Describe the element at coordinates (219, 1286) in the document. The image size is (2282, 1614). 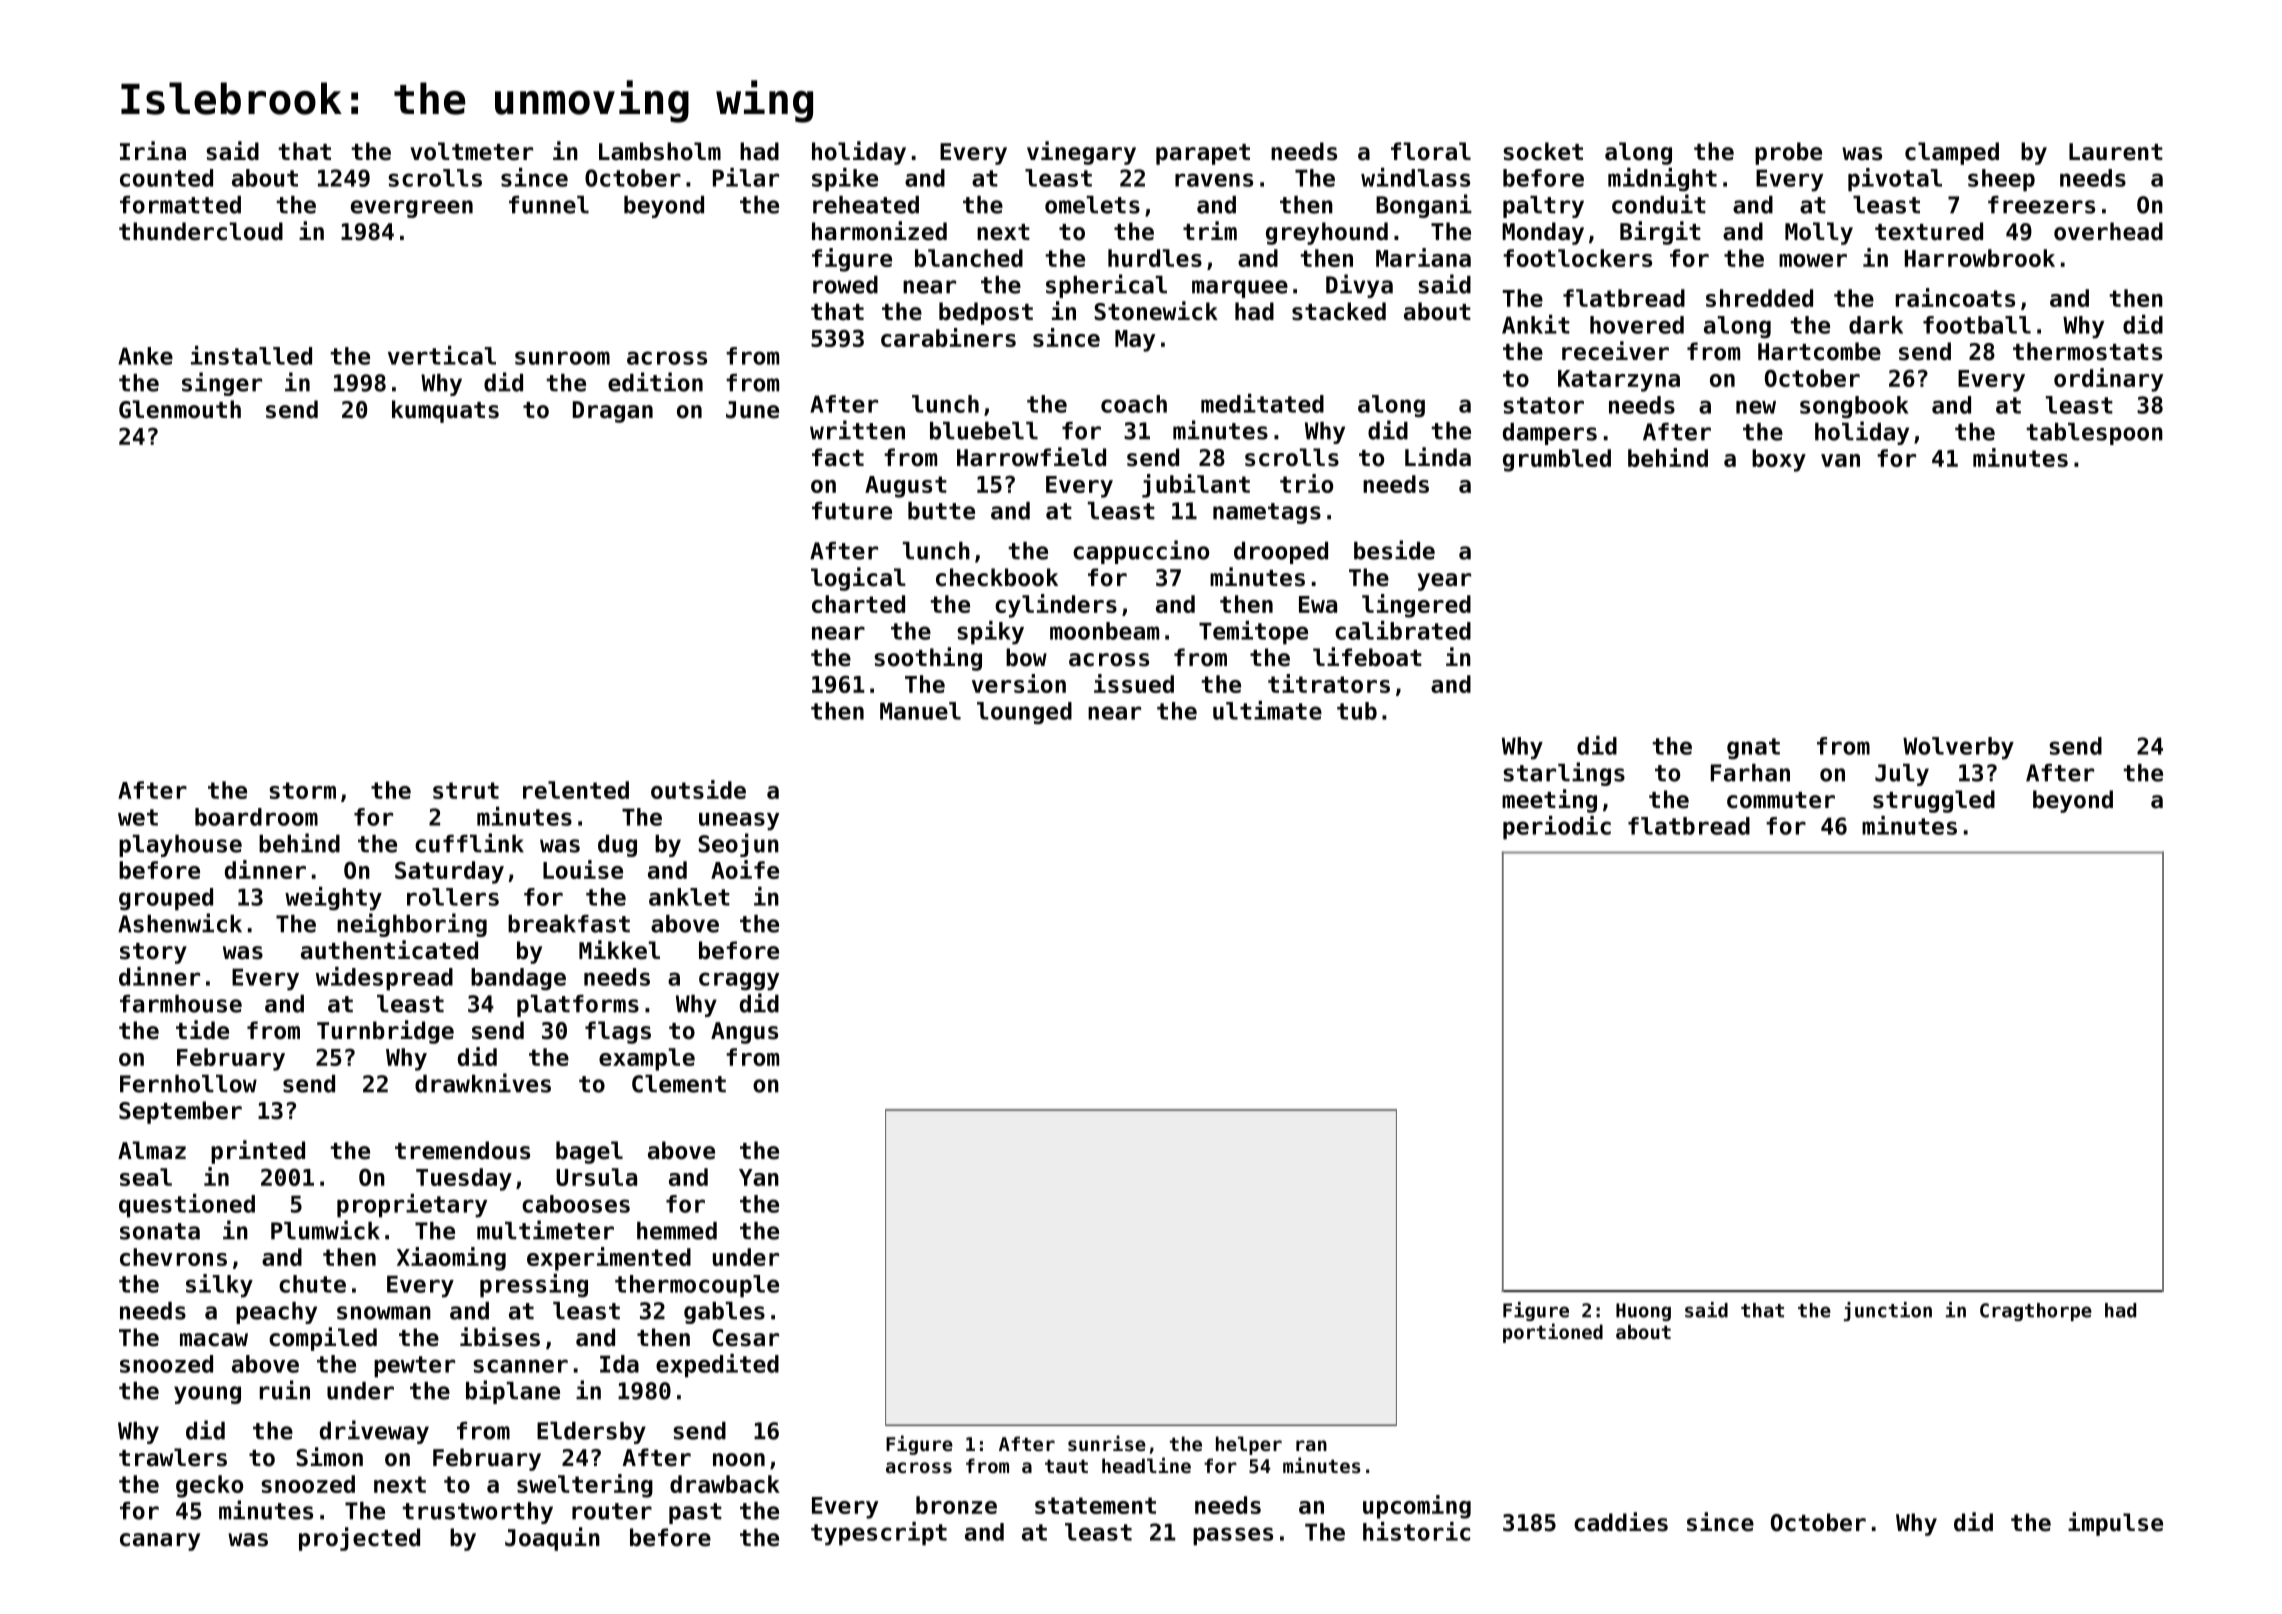
I see `silky` at that location.
